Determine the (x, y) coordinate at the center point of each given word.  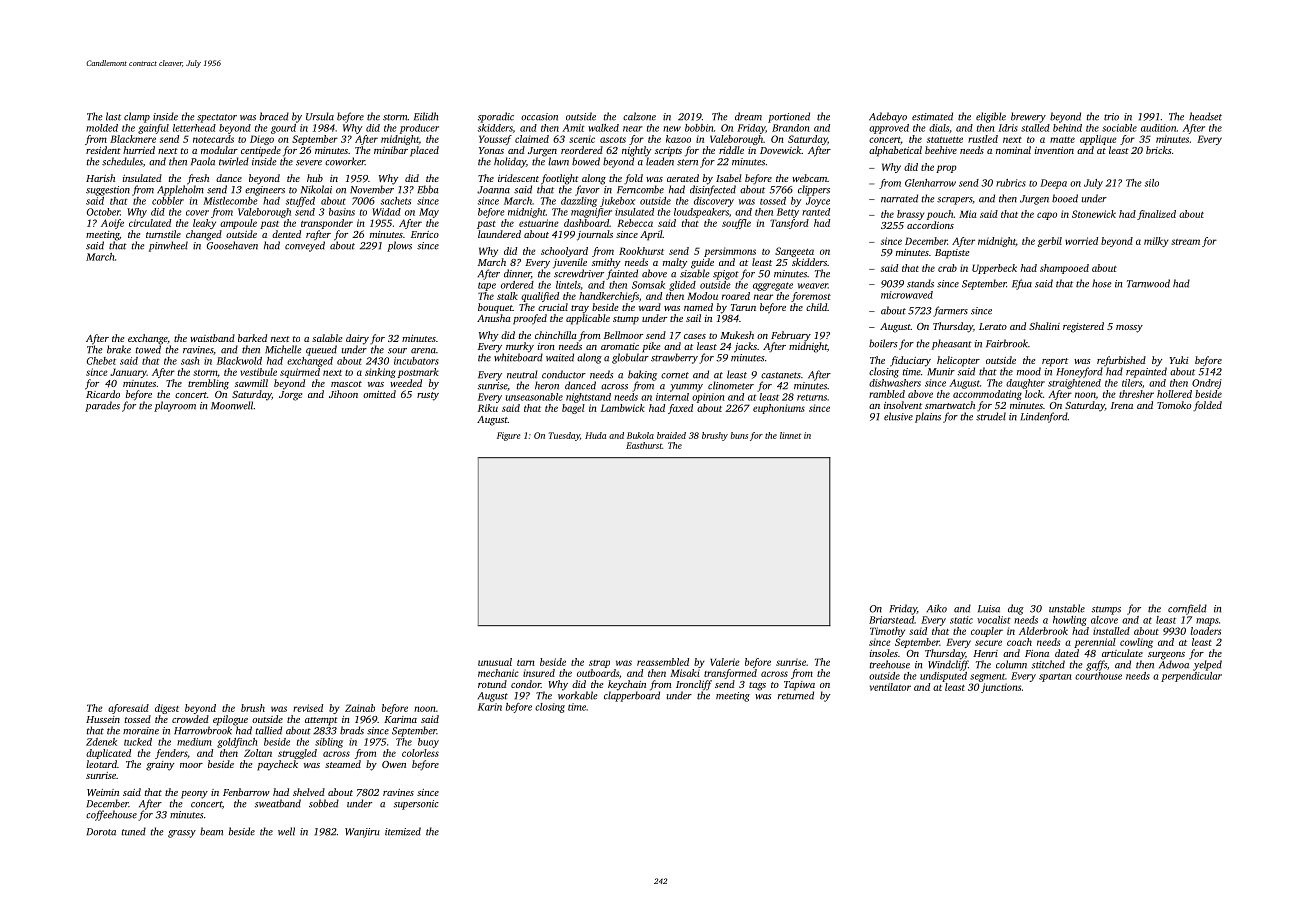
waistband (212, 338)
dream (748, 116)
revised (308, 708)
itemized (403, 831)
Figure (508, 436)
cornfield (1187, 609)
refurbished (1121, 361)
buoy (428, 743)
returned (796, 695)
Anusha (494, 318)
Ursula (320, 116)
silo (1152, 183)
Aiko (937, 608)
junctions (1001, 688)
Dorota (101, 832)
